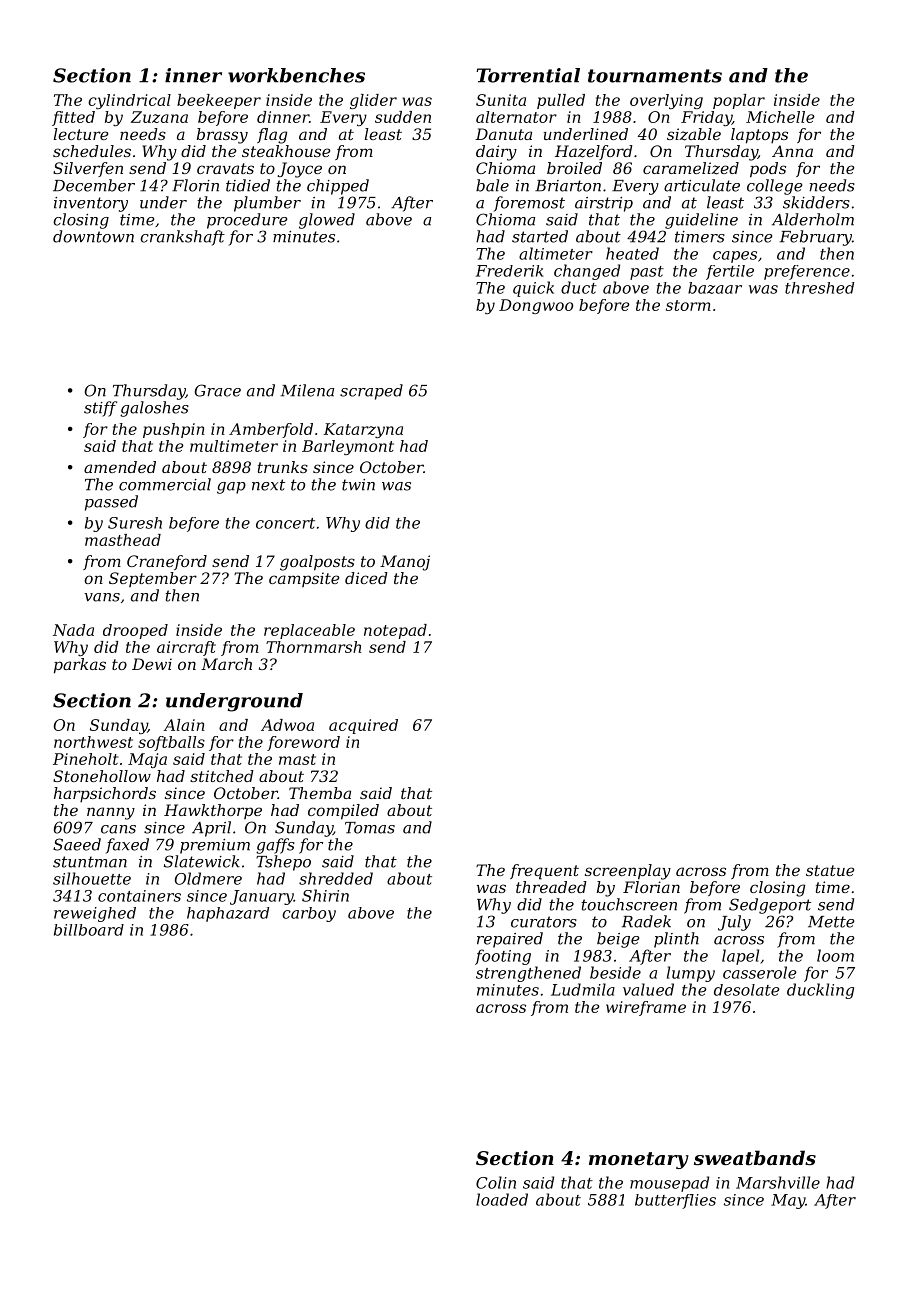 Image resolution: width=908 pixels, height=1316 pixels. Describe the element at coordinates (92, 151) in the screenshot. I see `schedules` at that location.
